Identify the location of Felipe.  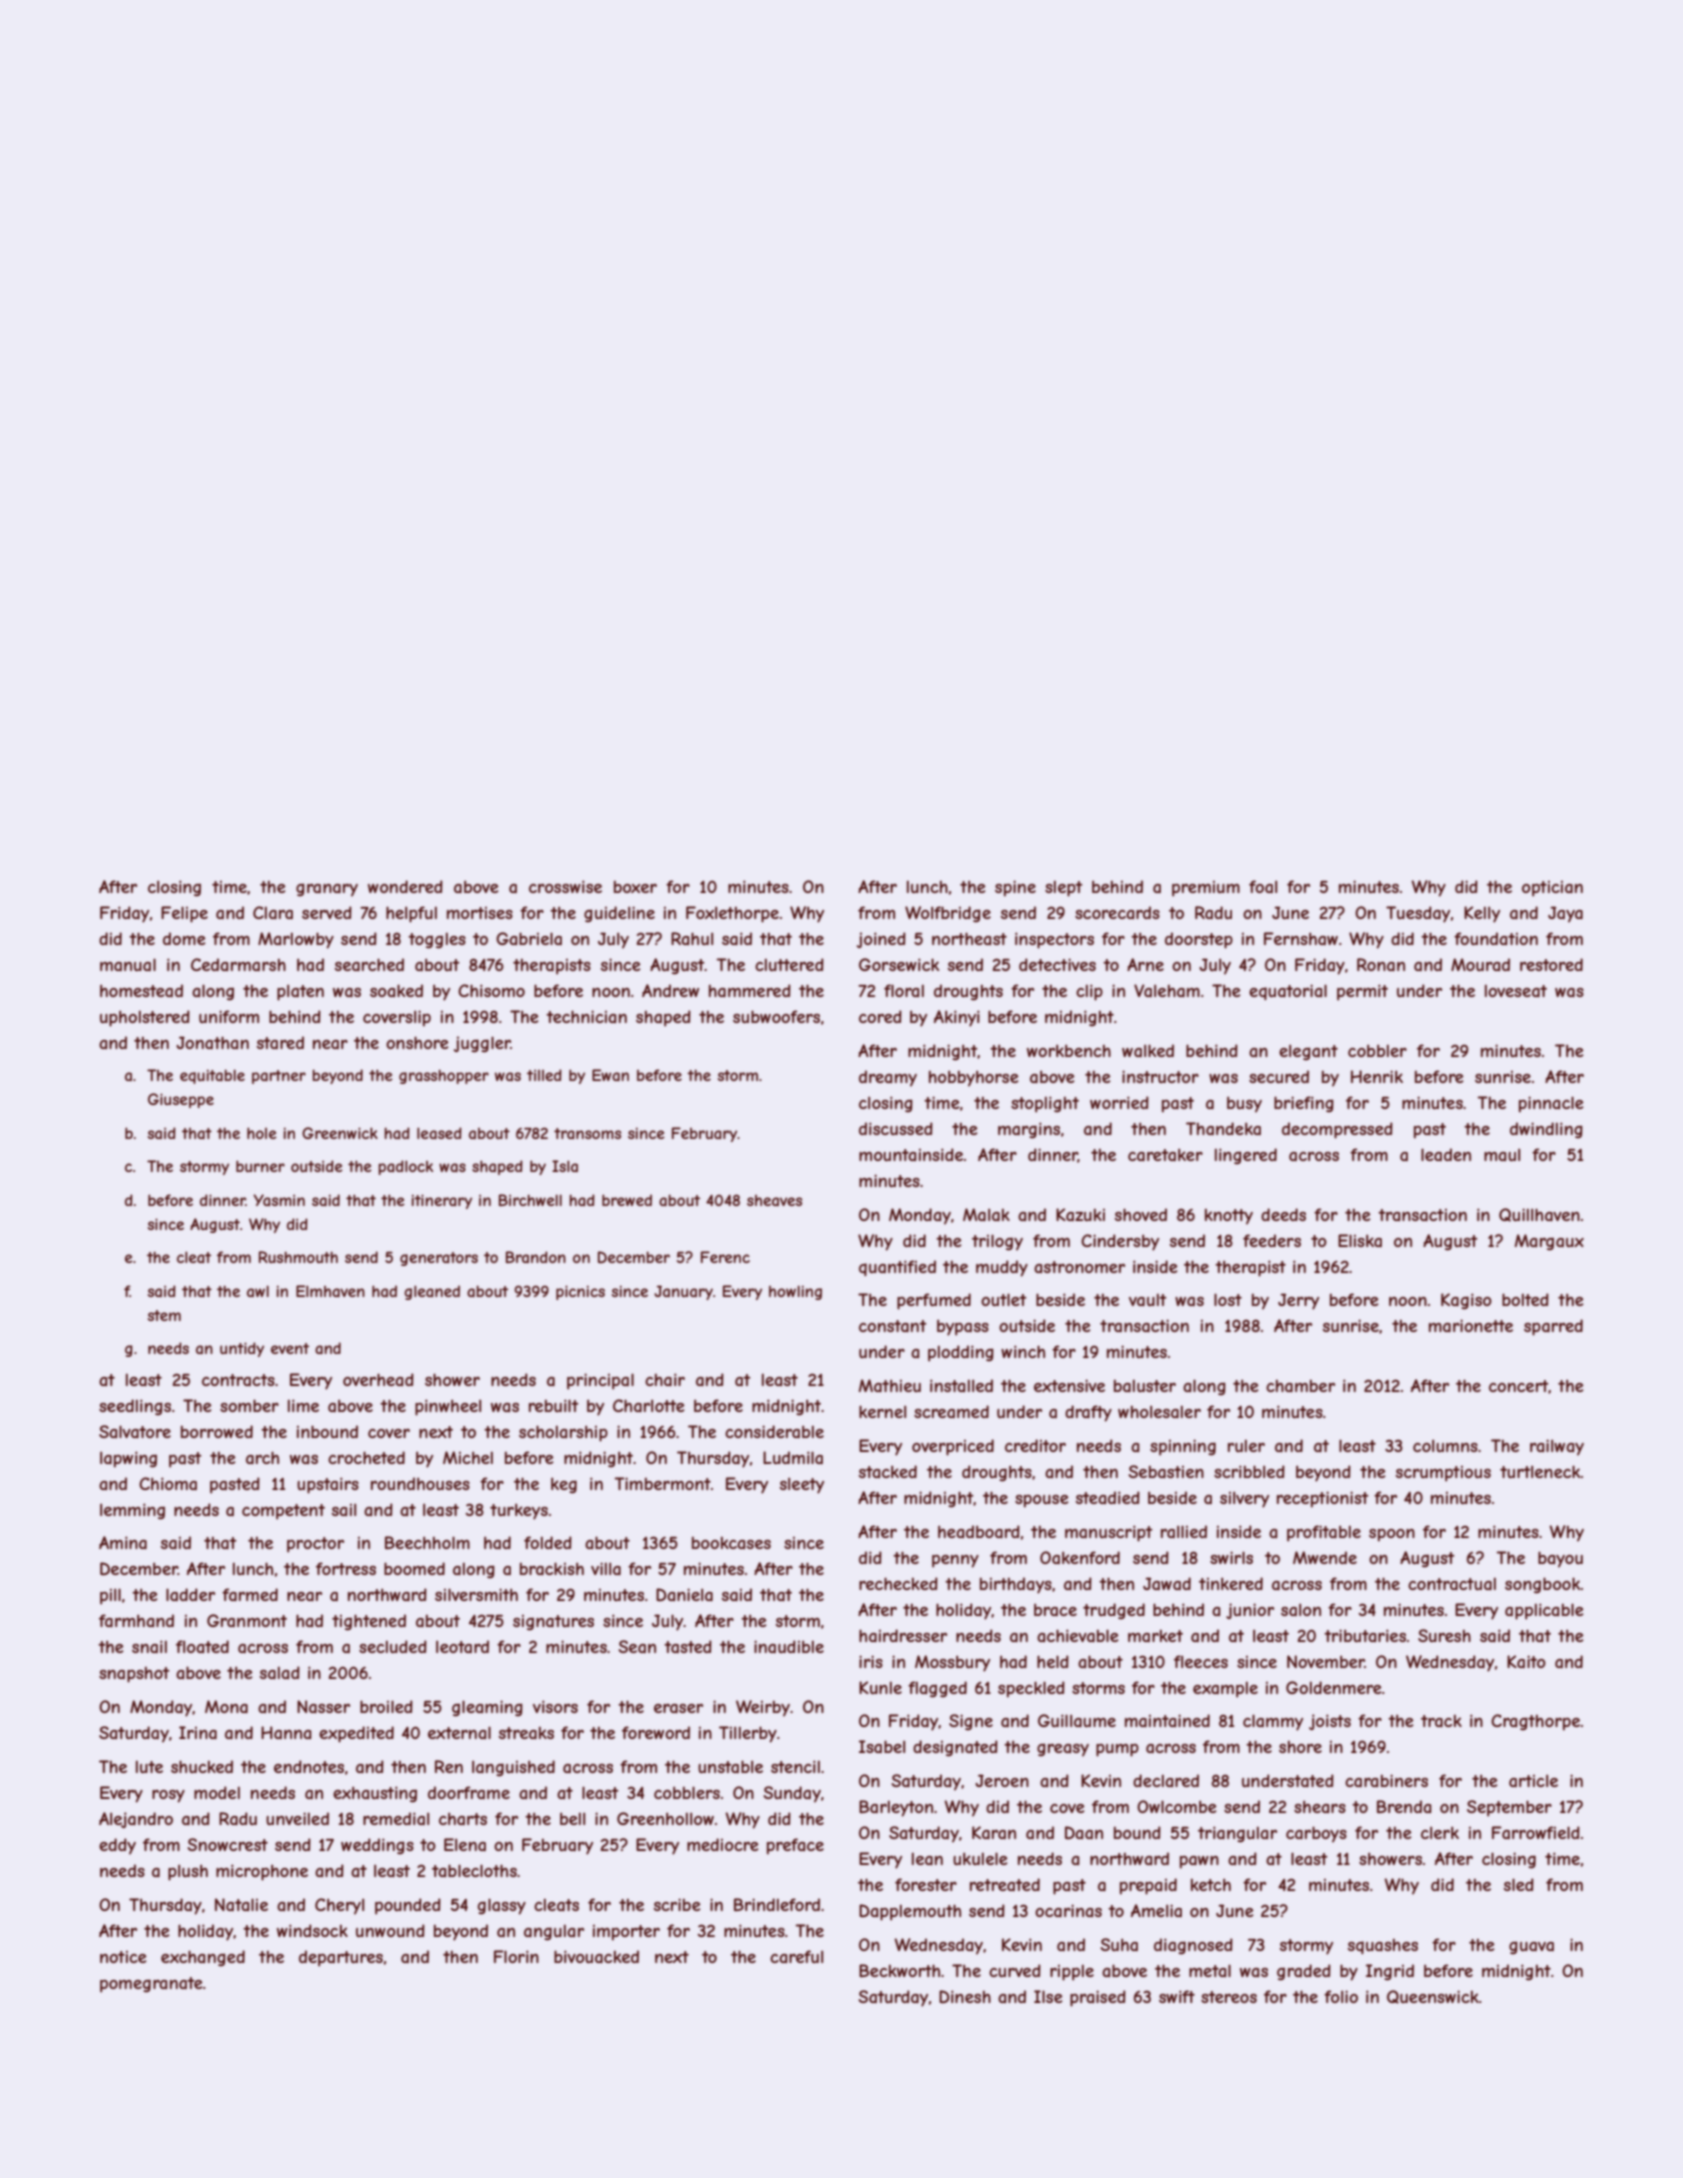
(184, 914).
